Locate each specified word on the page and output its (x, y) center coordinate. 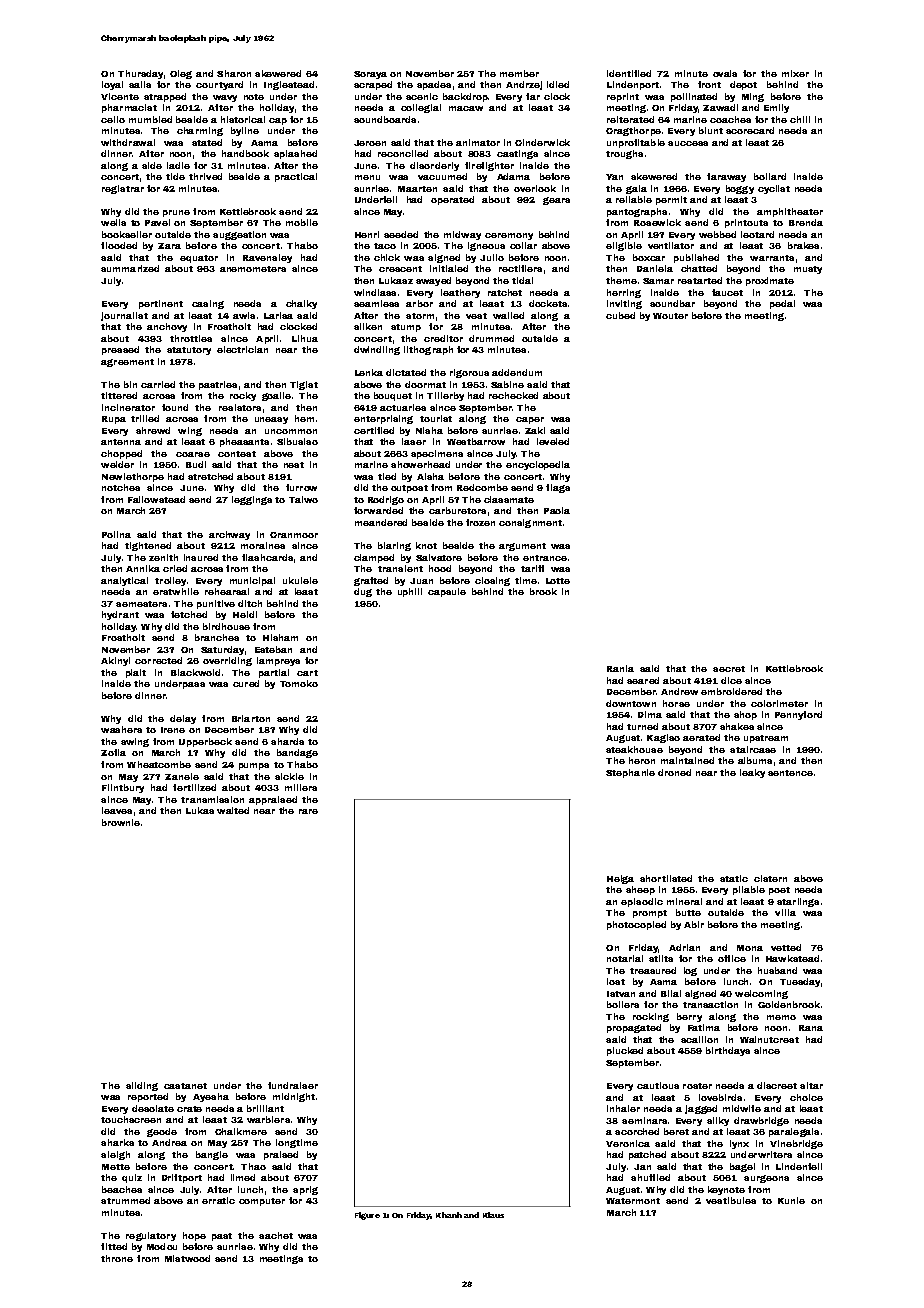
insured (201, 557)
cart (307, 673)
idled (558, 84)
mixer (795, 73)
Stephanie (630, 773)
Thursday (140, 74)
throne (117, 1258)
